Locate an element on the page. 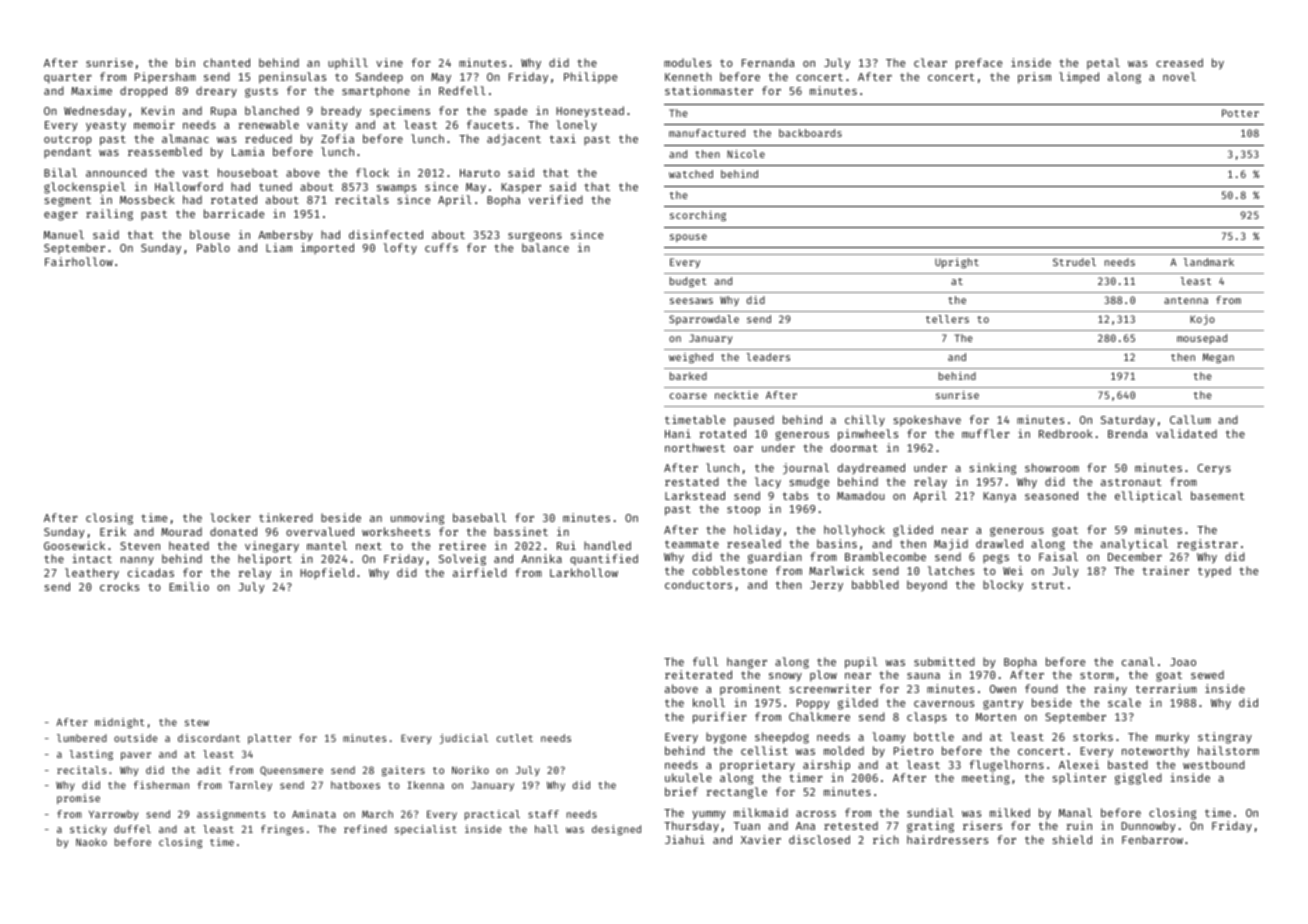  hairdressers is located at coordinates (947, 839).
